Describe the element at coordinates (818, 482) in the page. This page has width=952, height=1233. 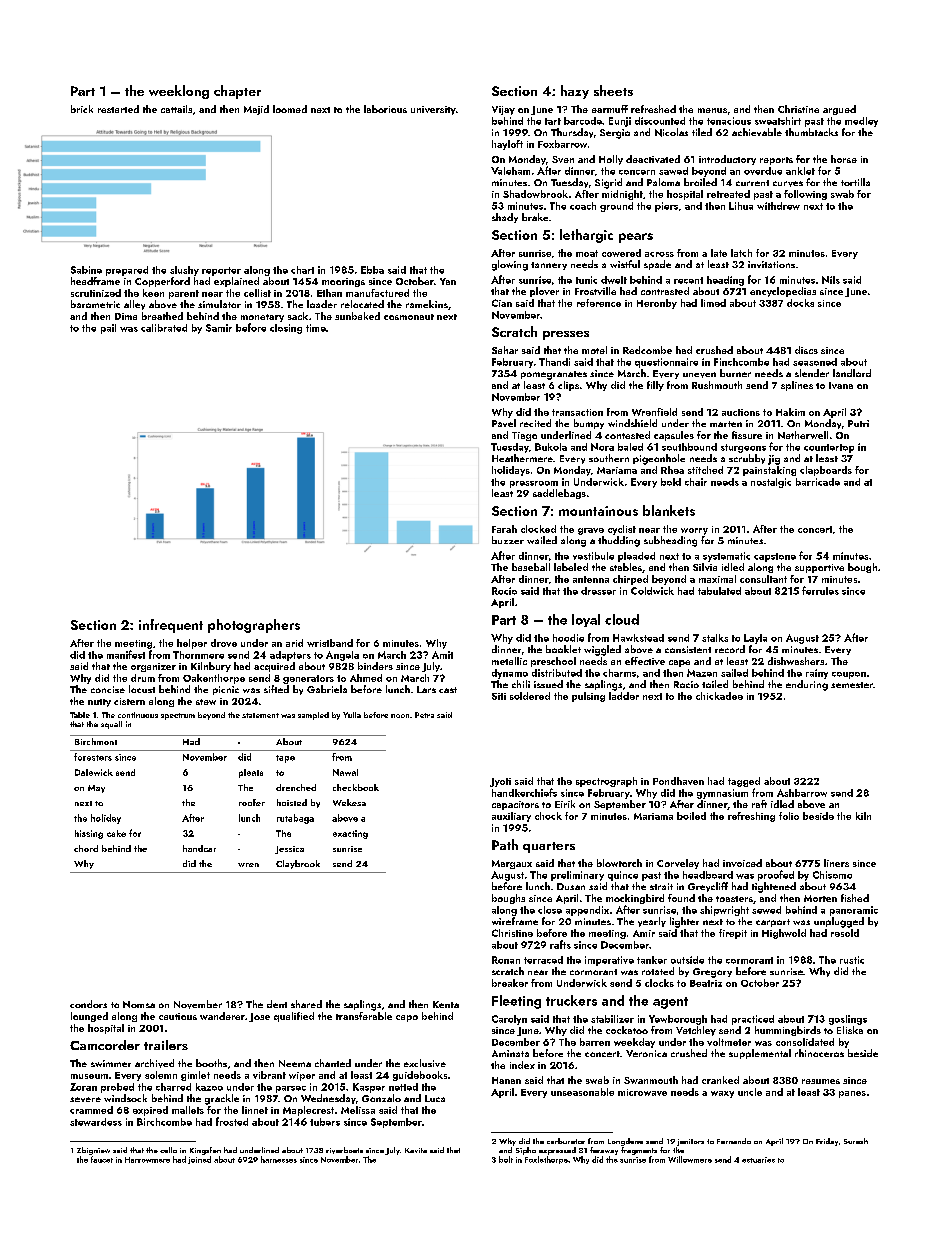
I see `barricade` at that location.
